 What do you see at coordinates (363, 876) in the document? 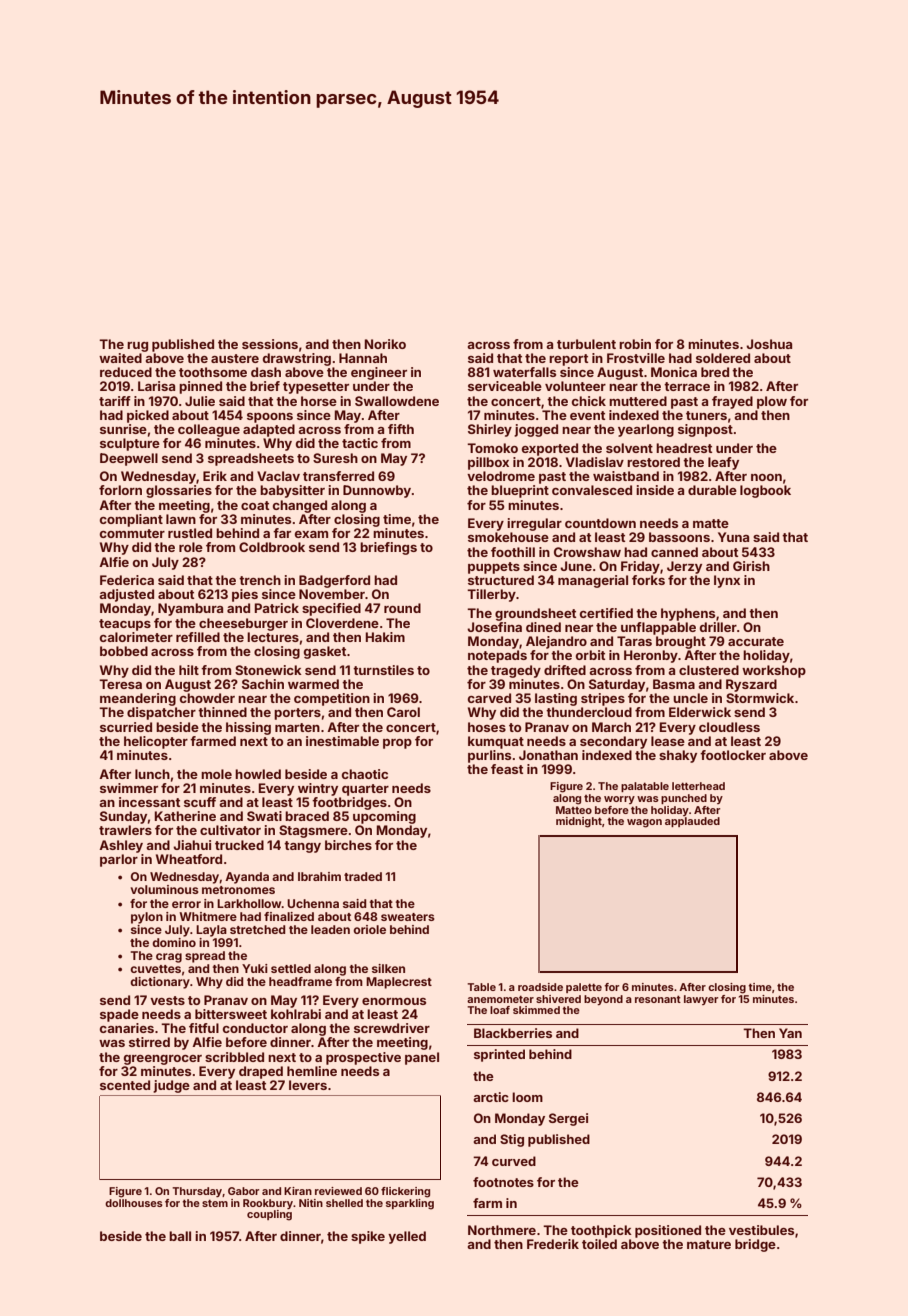
I see `traded` at bounding box center [363, 876].
